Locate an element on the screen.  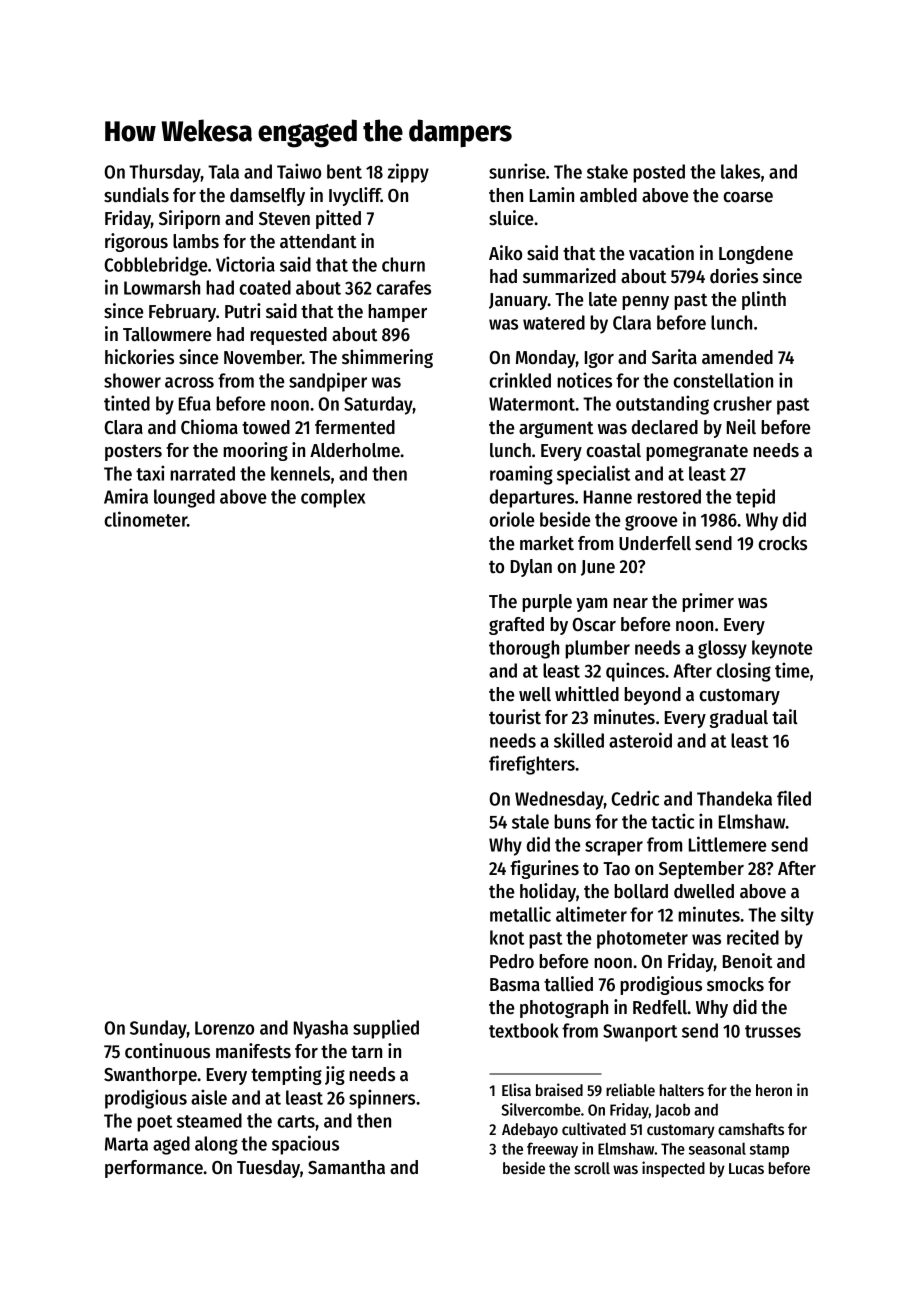
Underfell is located at coordinates (655, 543).
